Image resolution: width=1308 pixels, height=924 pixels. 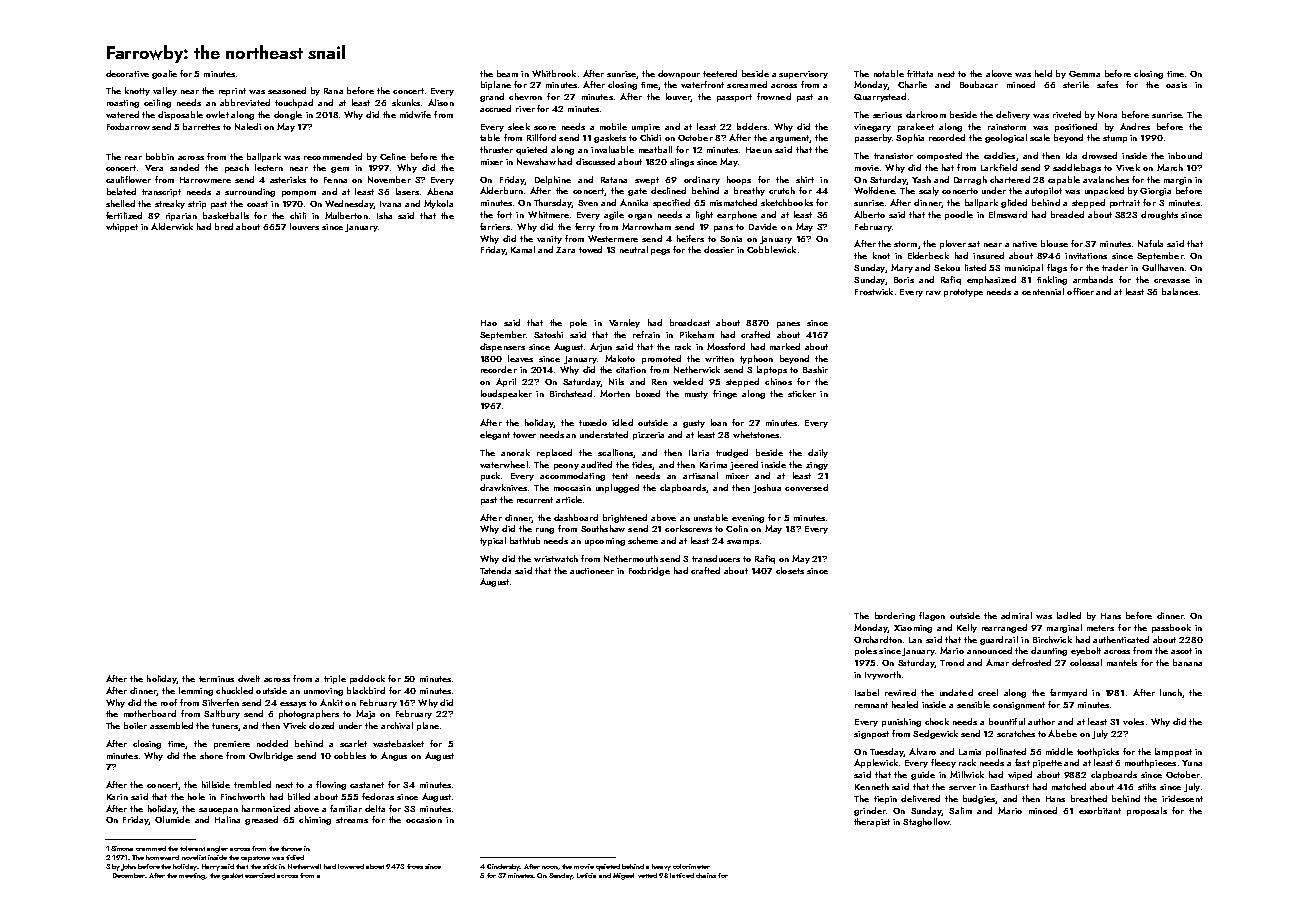 I want to click on hole, so click(x=196, y=796).
